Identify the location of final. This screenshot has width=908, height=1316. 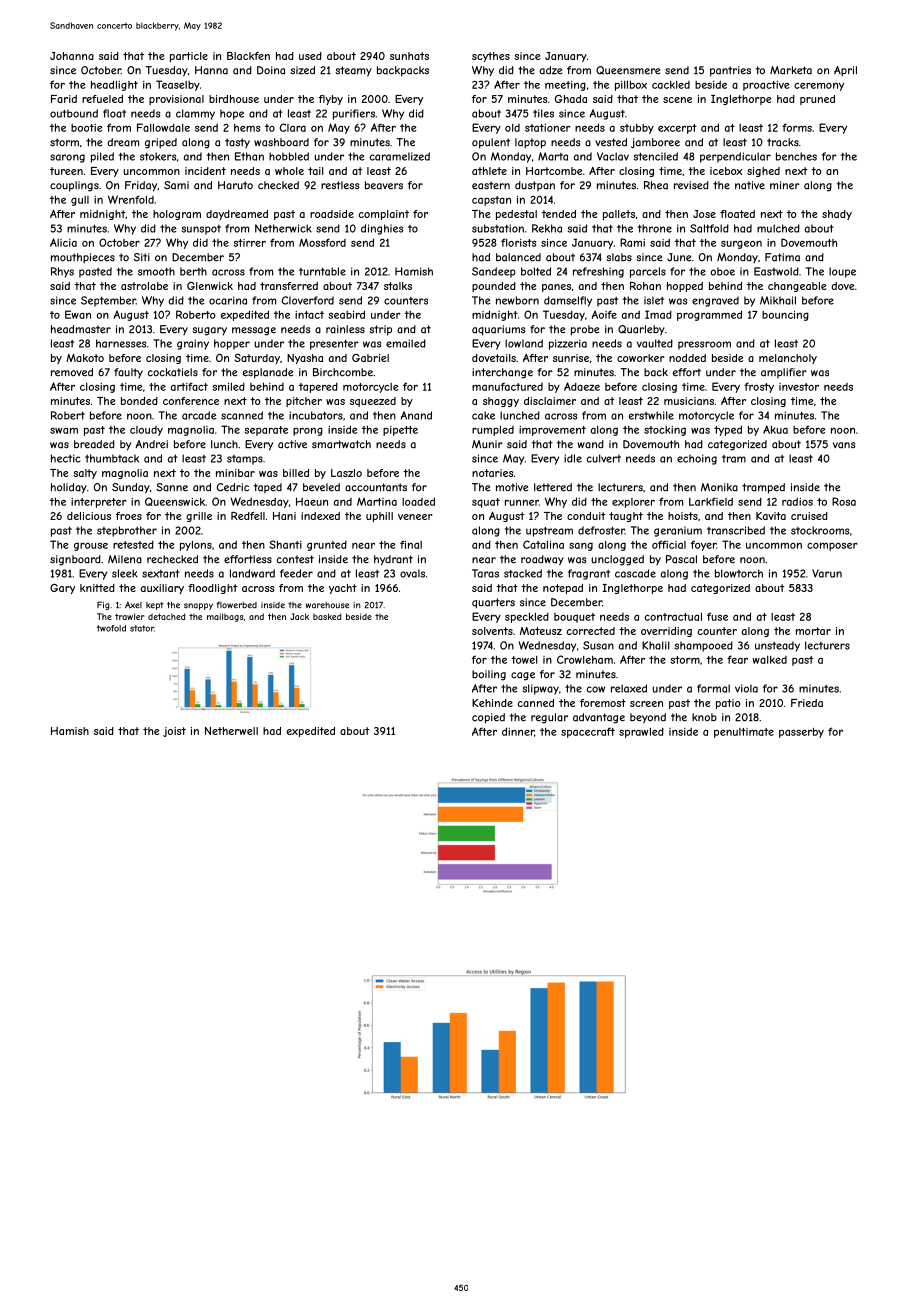
(411, 544).
